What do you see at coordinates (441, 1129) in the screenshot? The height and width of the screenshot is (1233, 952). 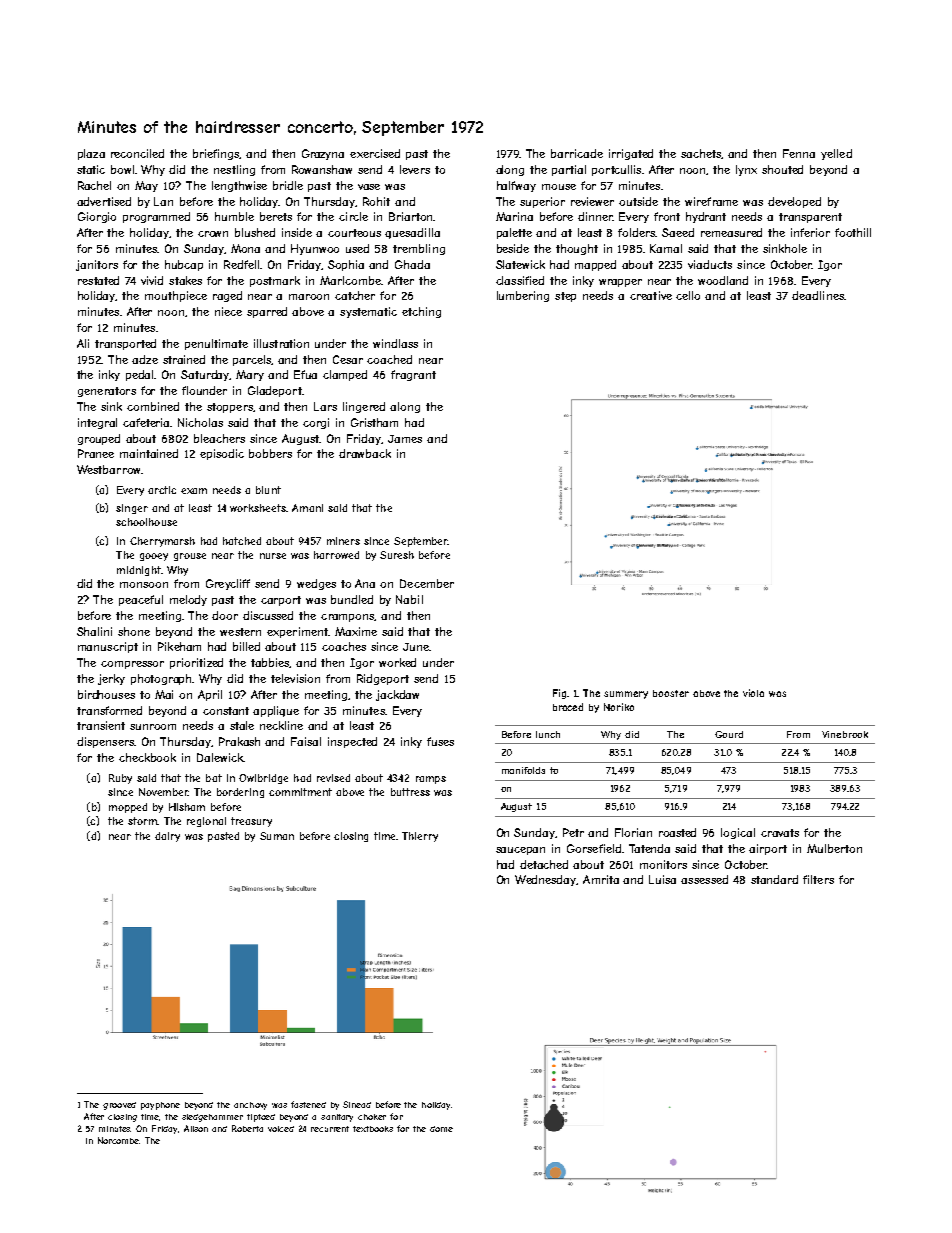 I see `dome` at bounding box center [441, 1129].
